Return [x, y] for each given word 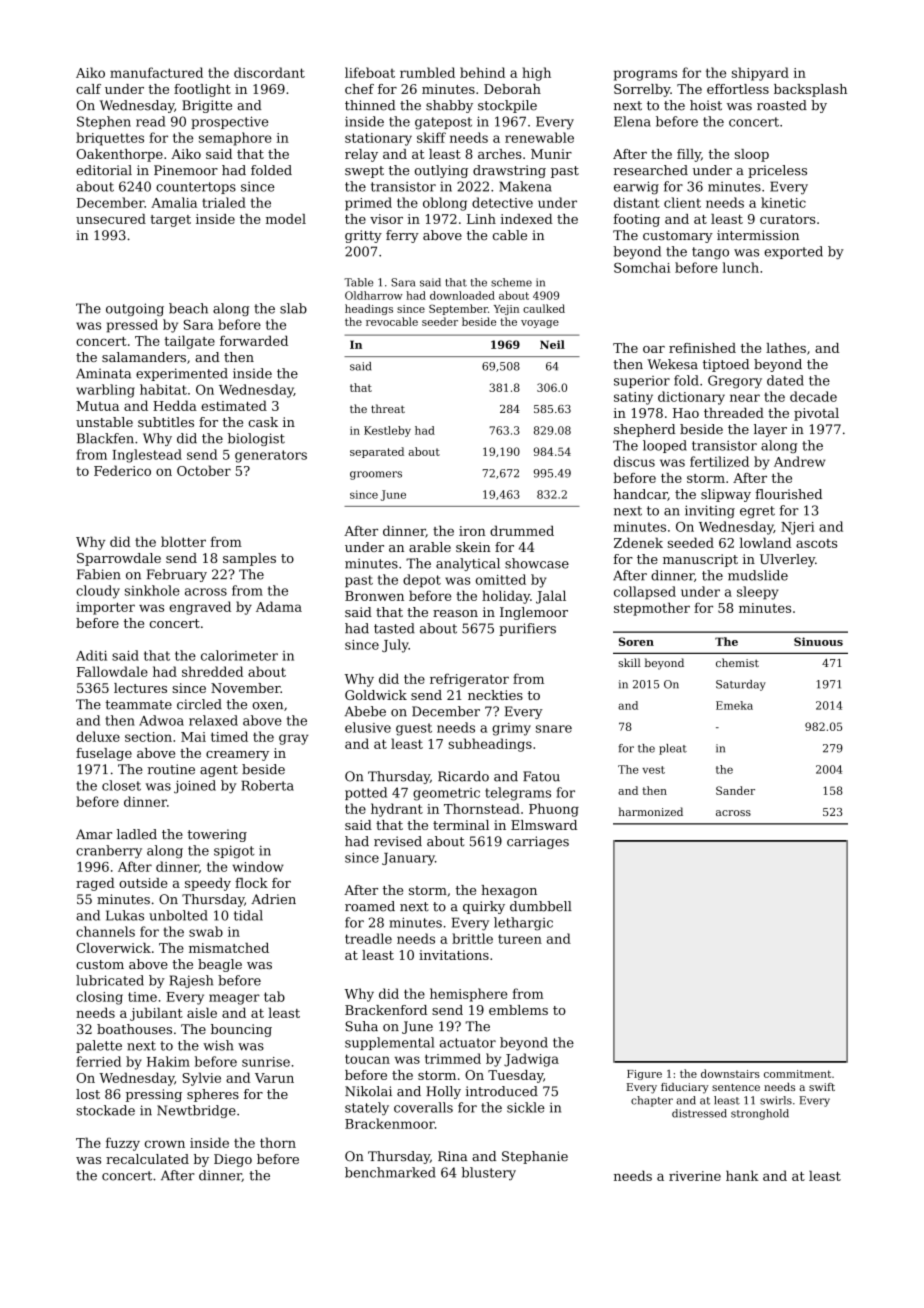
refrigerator [469, 680]
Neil [552, 344]
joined [195, 787]
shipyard [760, 74]
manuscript [700, 560]
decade [813, 396]
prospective [229, 122]
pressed [132, 326]
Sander [735, 790]
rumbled [427, 72]
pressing [154, 1095]
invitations [454, 955]
